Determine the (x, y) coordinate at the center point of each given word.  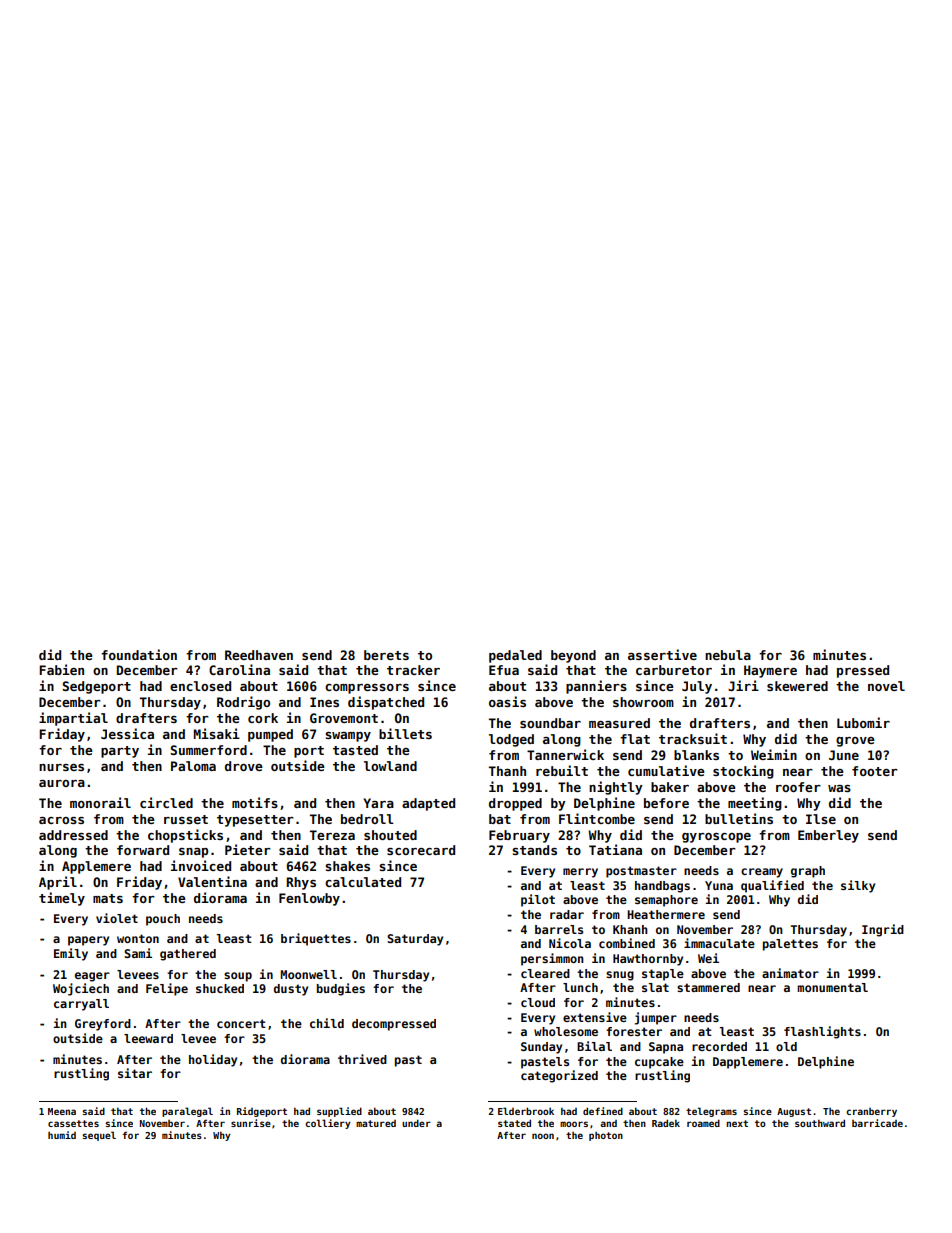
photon (606, 1136)
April (58, 883)
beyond (573, 656)
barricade (877, 1123)
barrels (559, 929)
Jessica (127, 733)
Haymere (770, 671)
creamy (762, 873)
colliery (328, 1124)
